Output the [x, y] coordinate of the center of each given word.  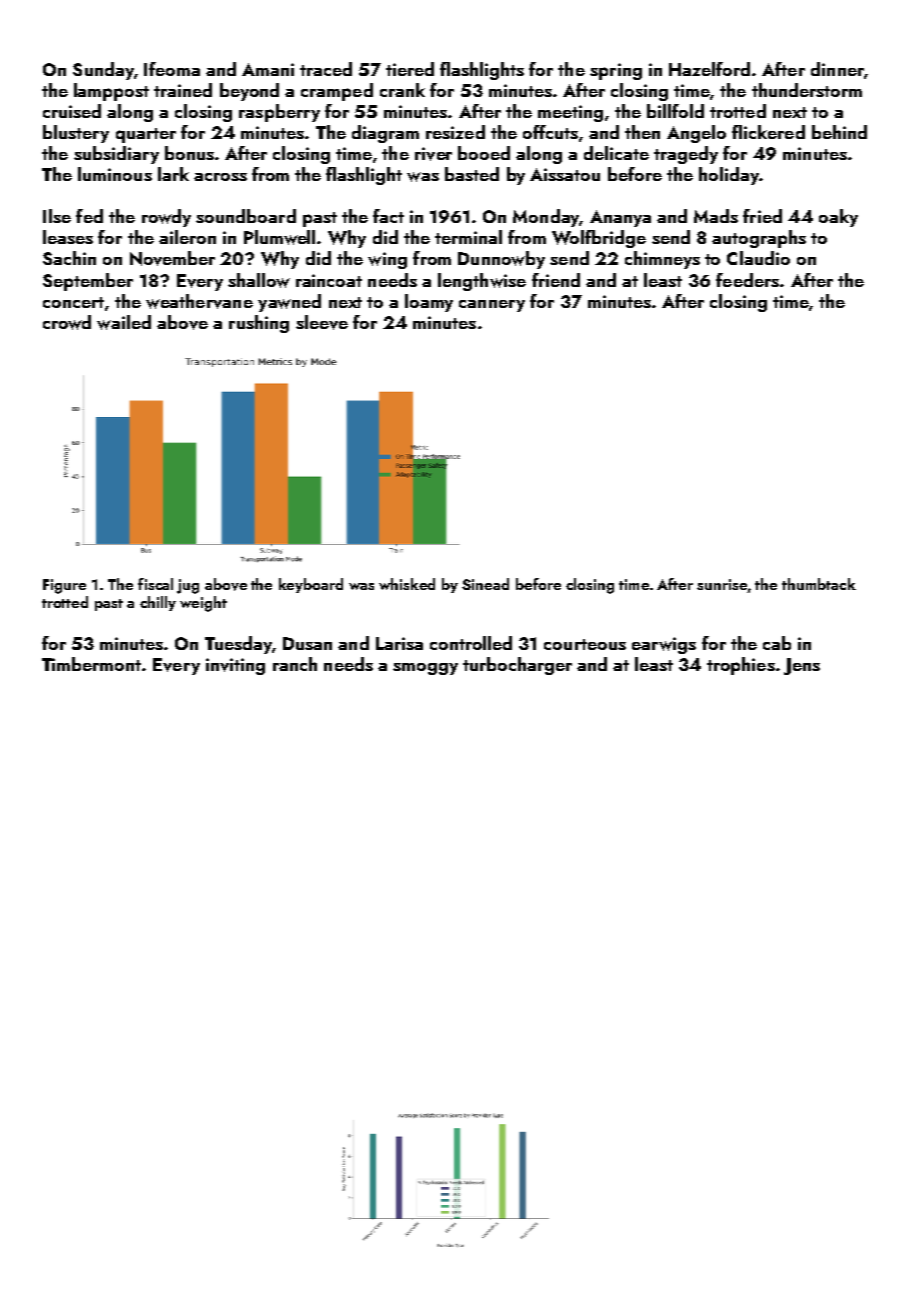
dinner [837, 69]
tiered [410, 69]
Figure [64, 586]
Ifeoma [172, 69]
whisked [407, 584]
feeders [747, 280]
